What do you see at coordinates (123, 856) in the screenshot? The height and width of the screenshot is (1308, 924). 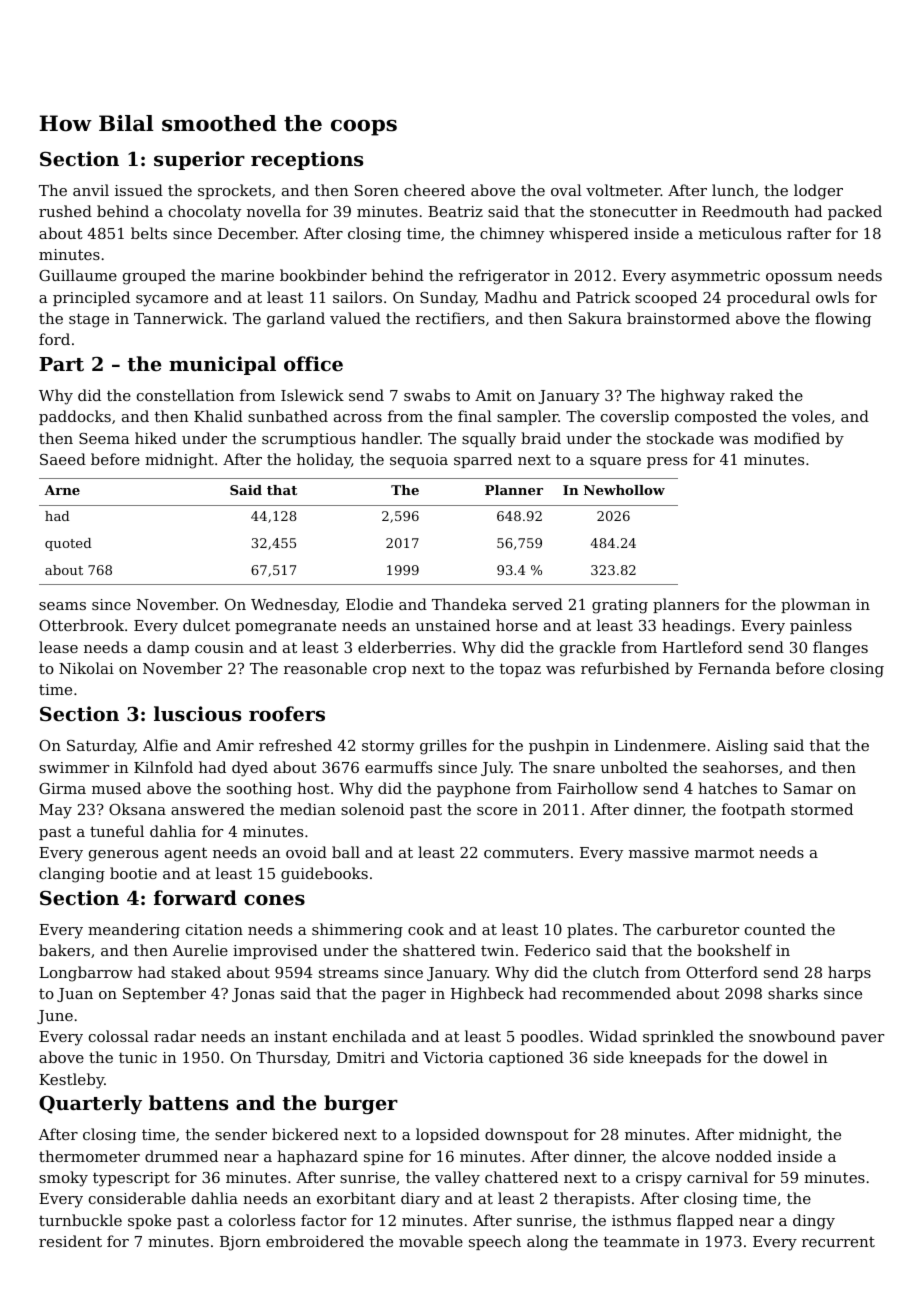 I see `generous` at bounding box center [123, 856].
